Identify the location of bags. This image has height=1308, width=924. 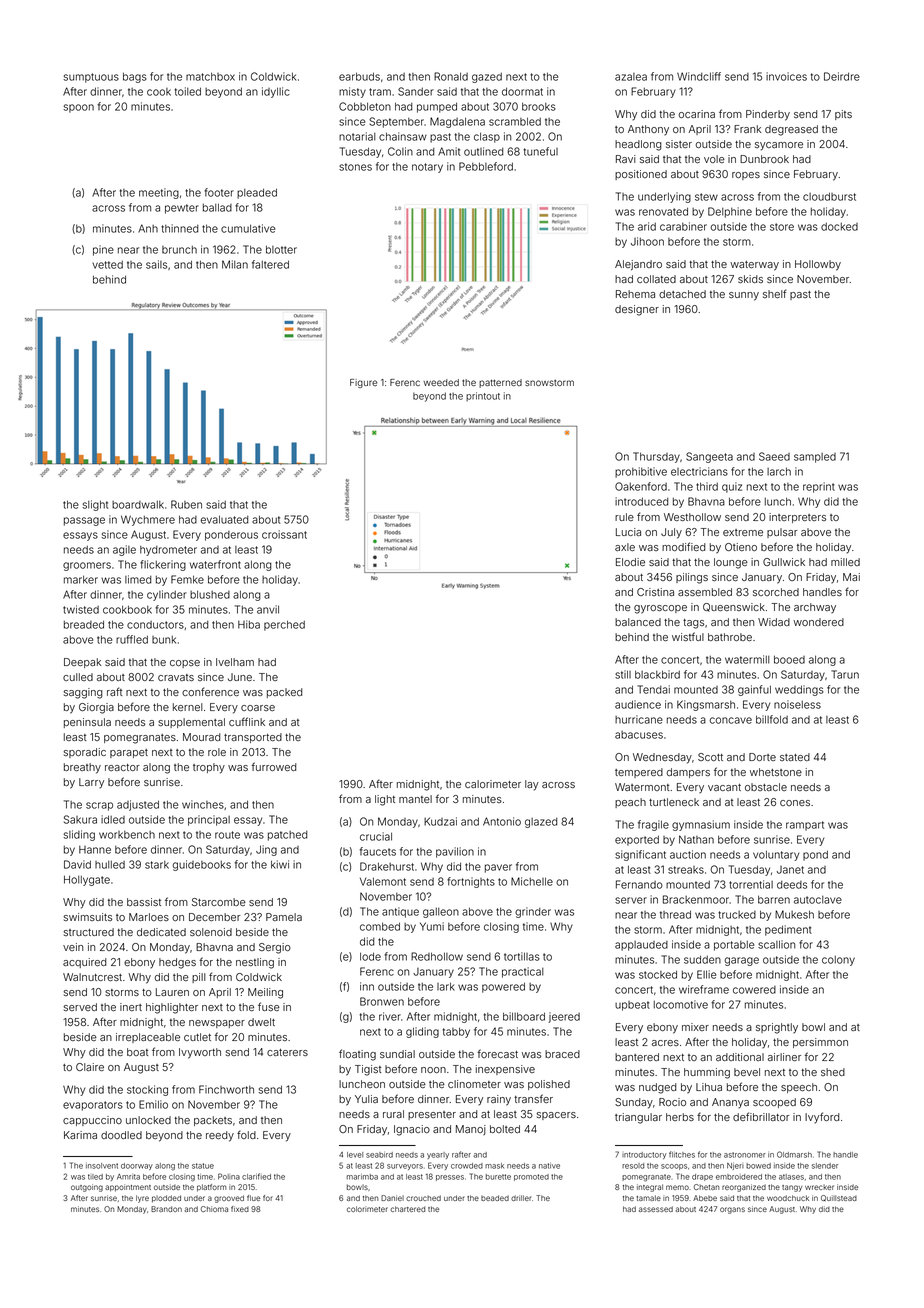
(135, 77).
